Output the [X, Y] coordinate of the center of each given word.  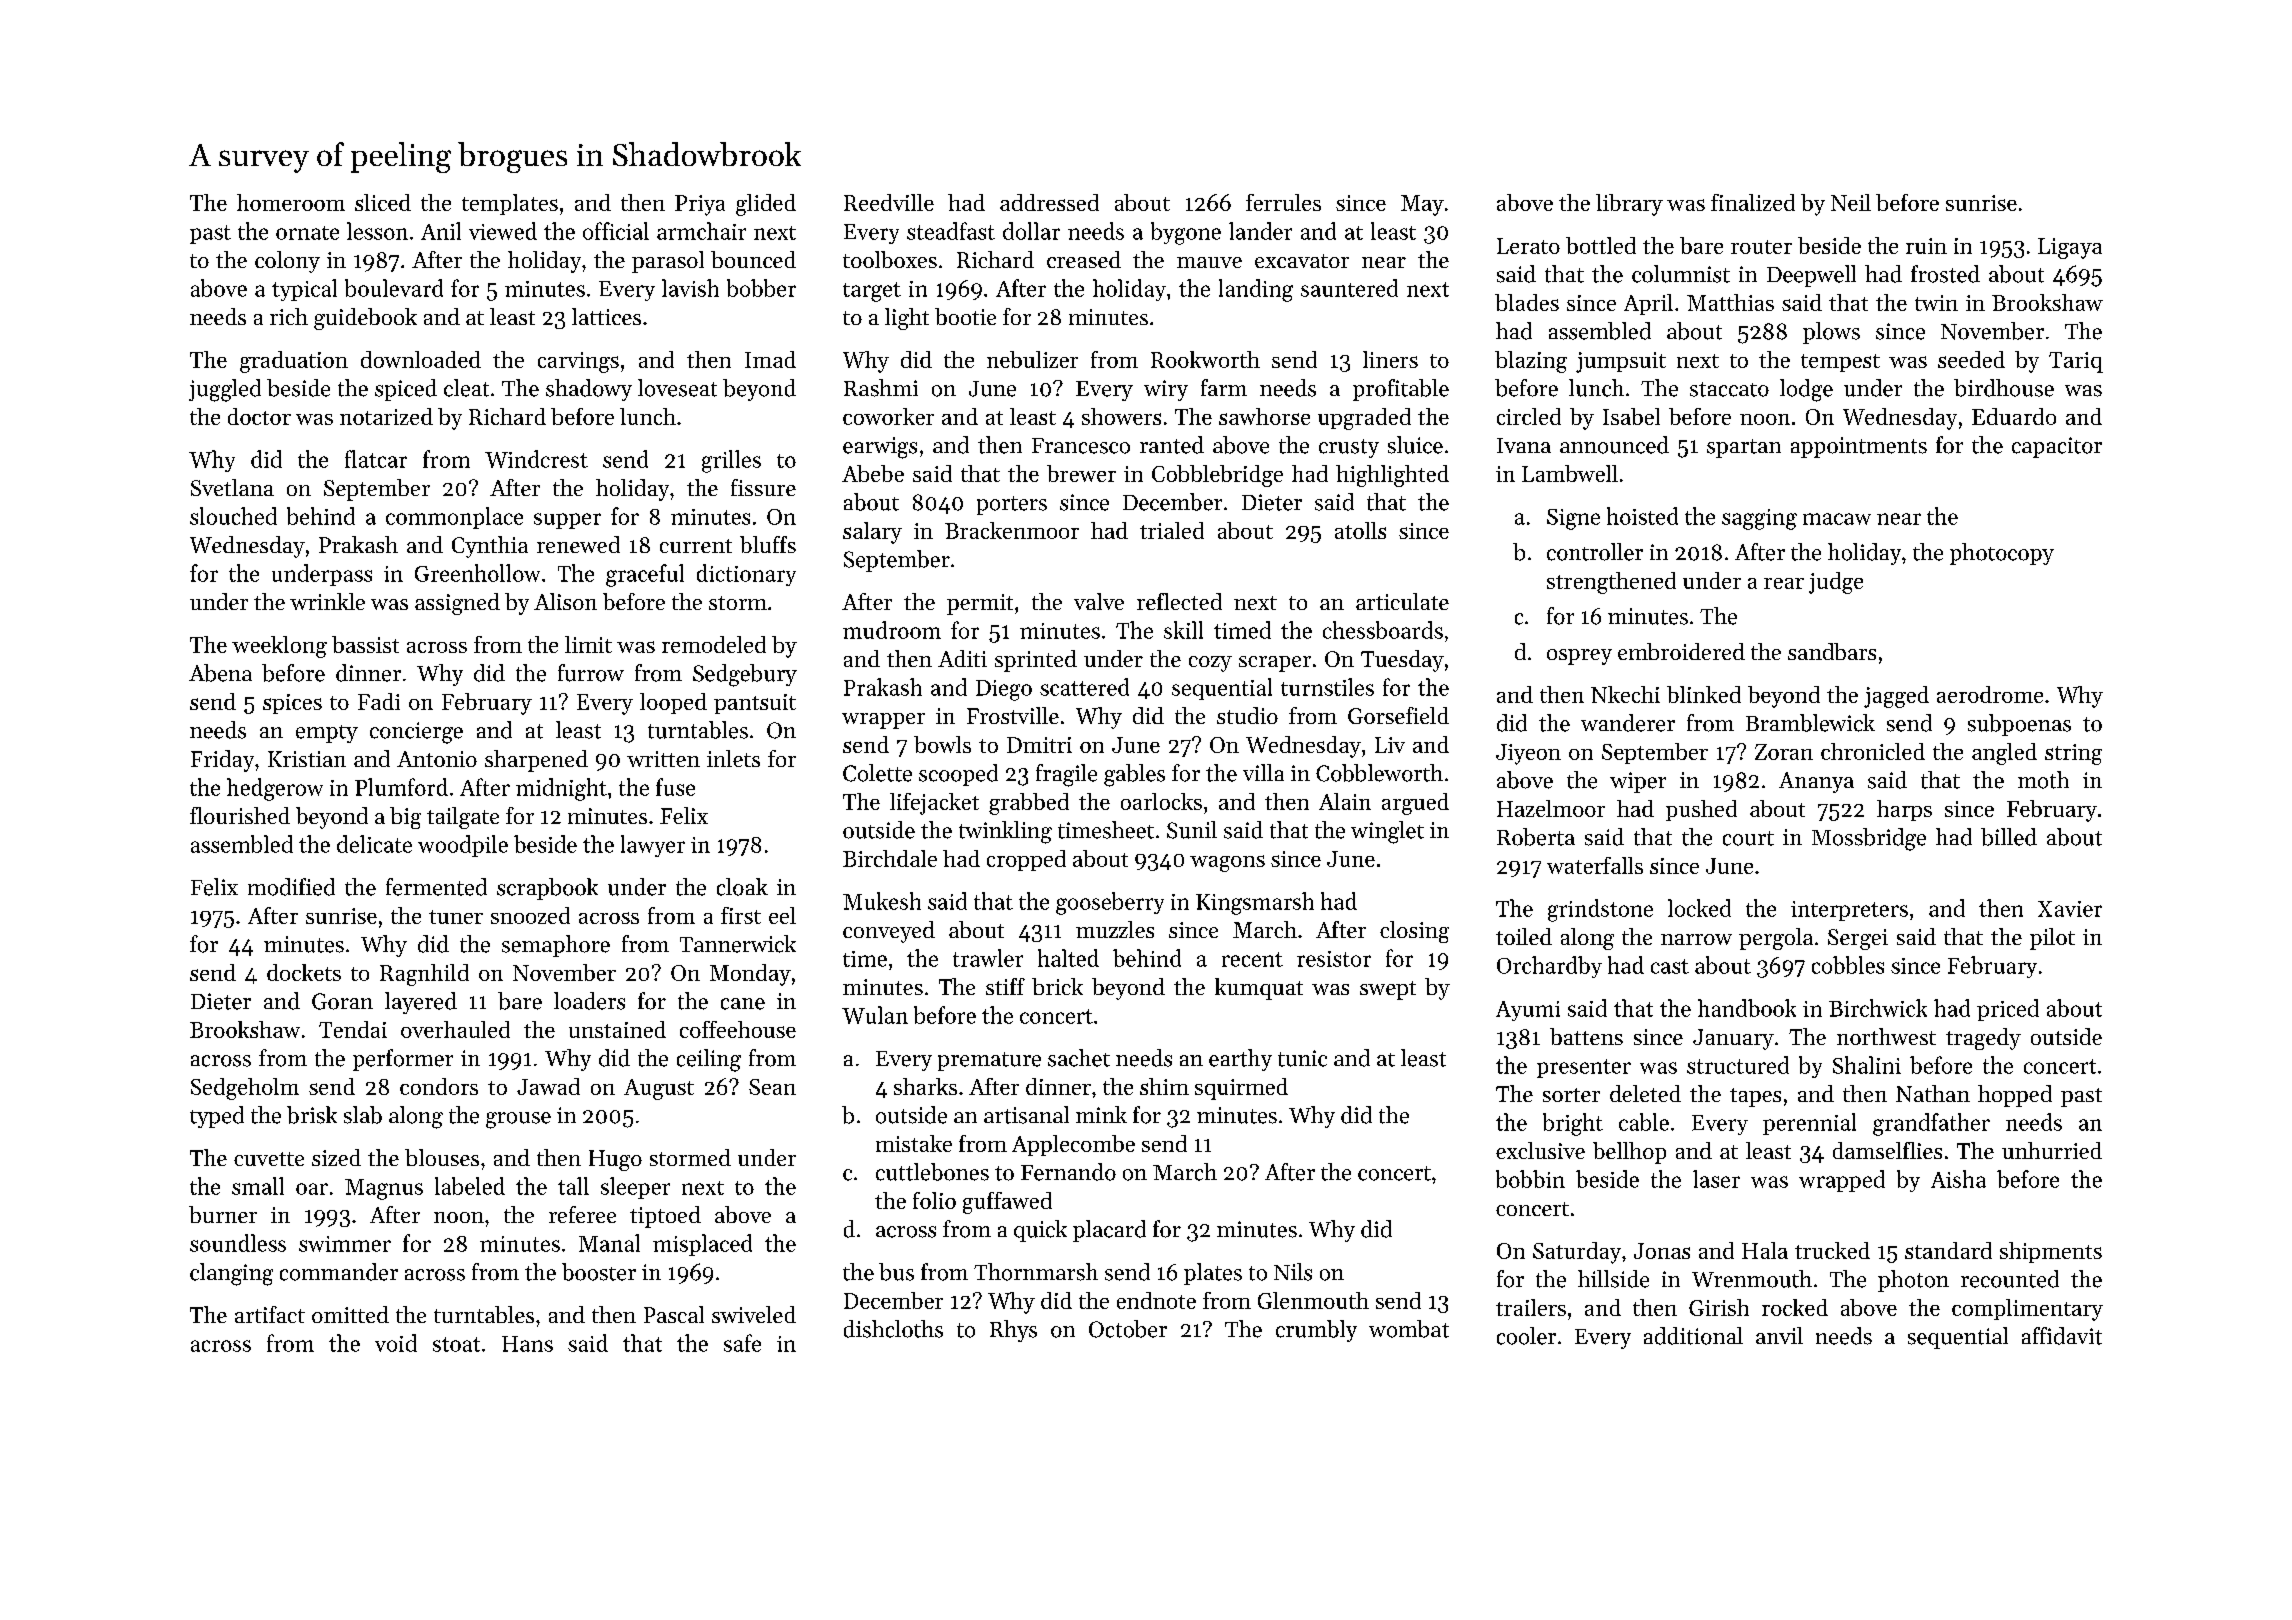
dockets [304, 972]
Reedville [889, 202]
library [1629, 205]
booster [599, 1272]
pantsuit [755, 704]
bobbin [1530, 1179]
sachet [1079, 1058]
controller [1595, 552]
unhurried [2052, 1150]
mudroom [892, 630]
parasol [668, 262]
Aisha [1958, 1179]
